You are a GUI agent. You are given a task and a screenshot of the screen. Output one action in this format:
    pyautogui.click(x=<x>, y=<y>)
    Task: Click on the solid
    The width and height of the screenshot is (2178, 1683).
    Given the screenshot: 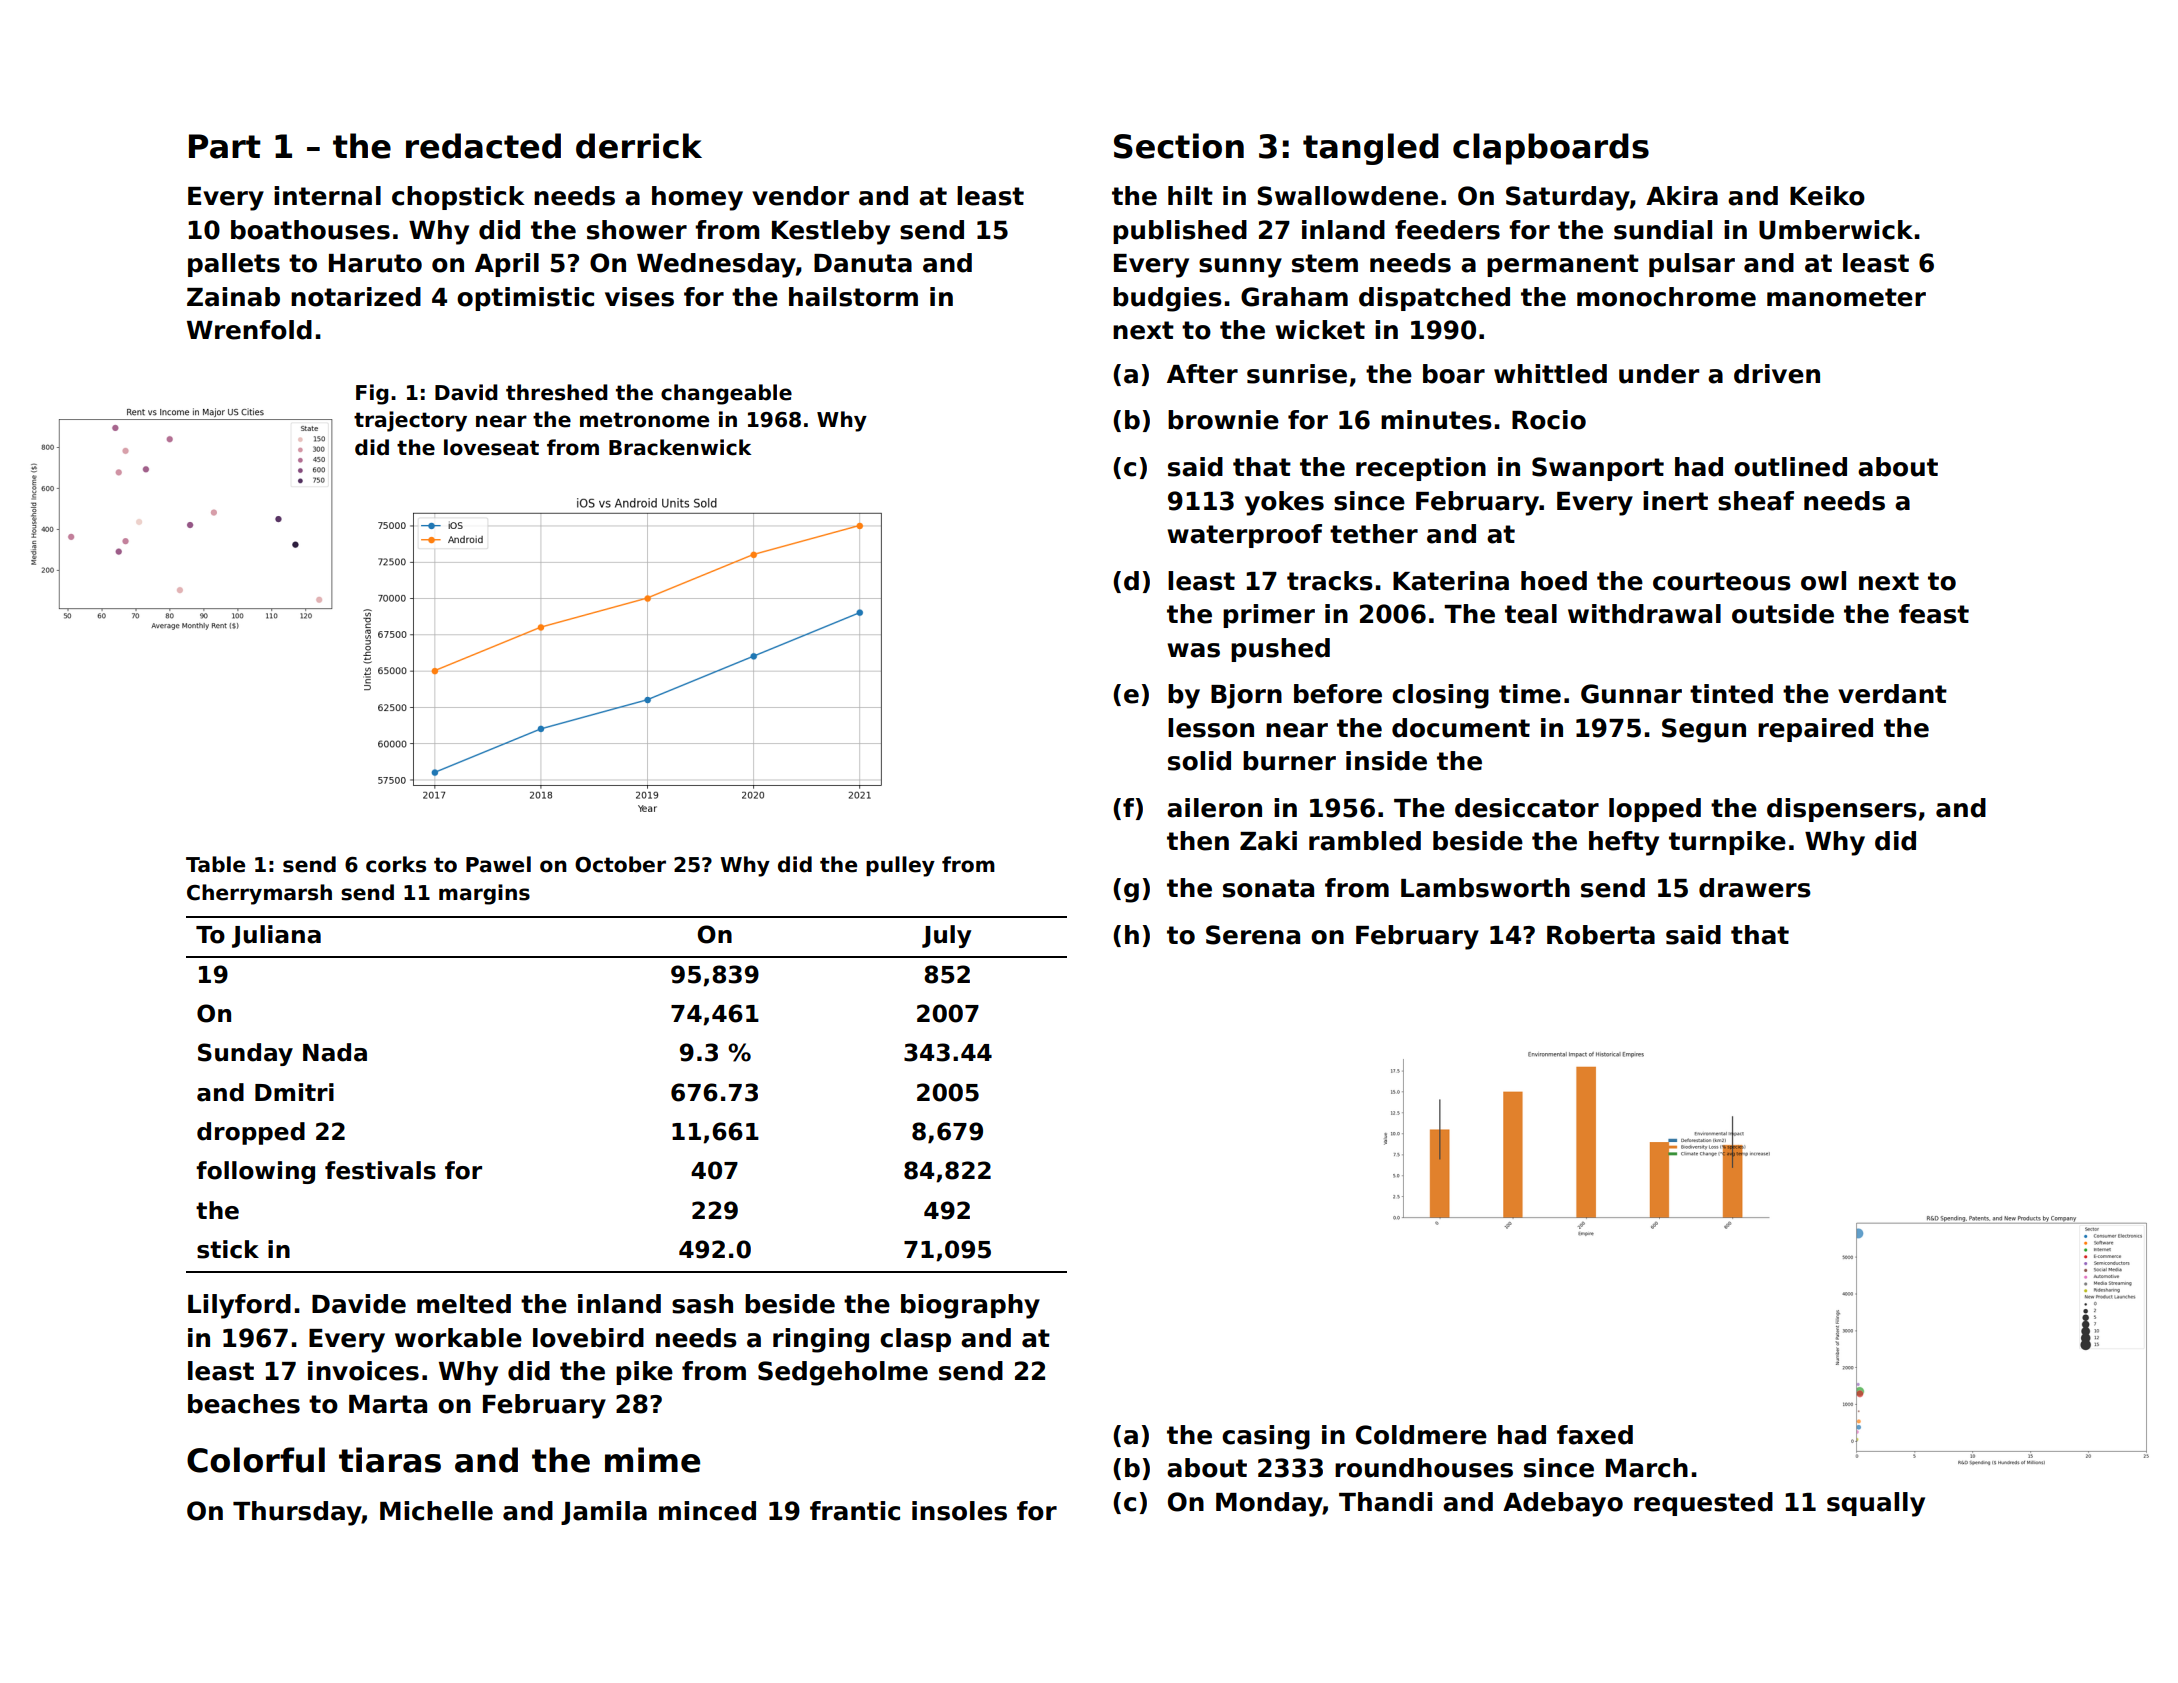 What is the action you would take?
    pyautogui.click(x=1199, y=761)
